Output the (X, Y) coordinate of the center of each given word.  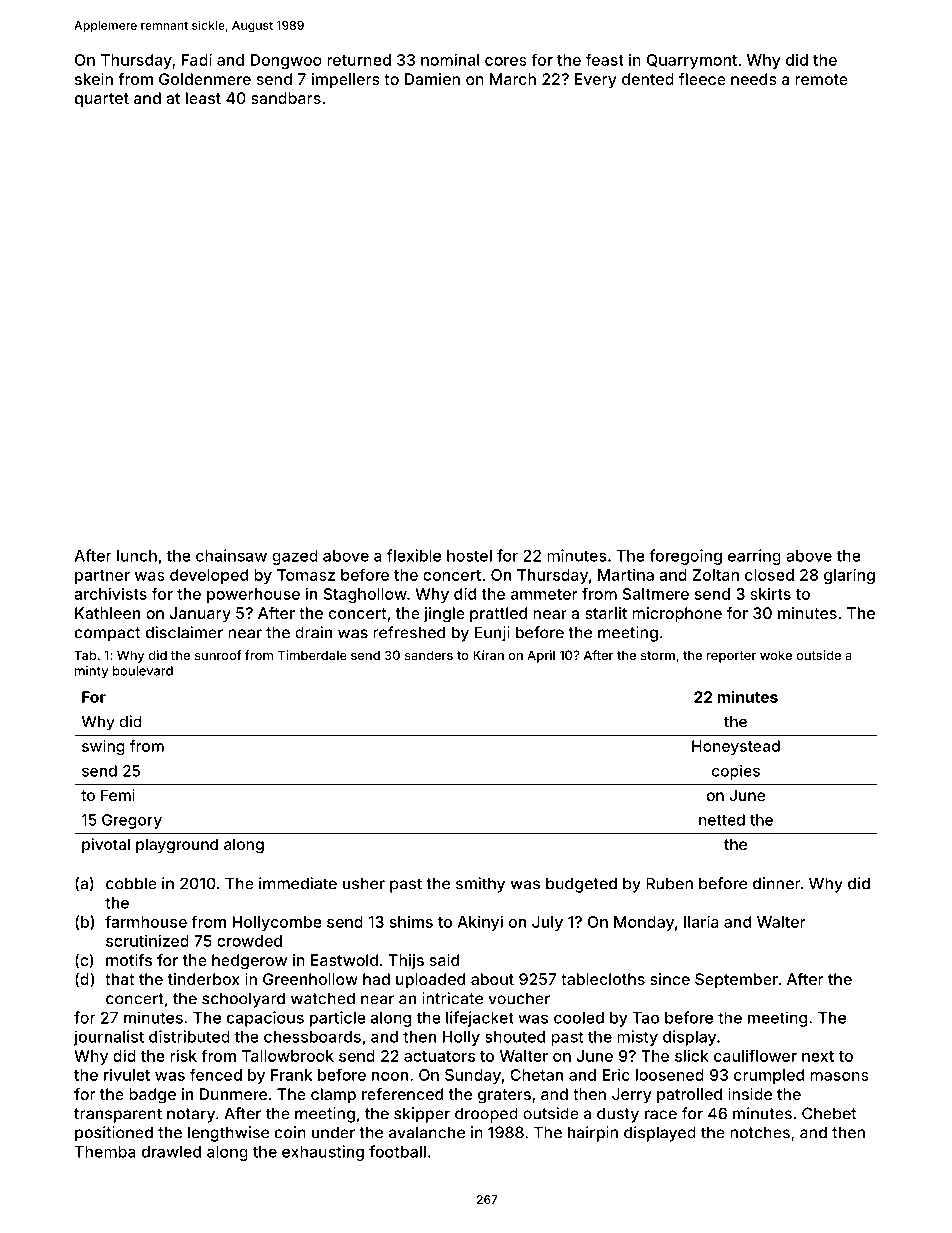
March (513, 79)
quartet (102, 100)
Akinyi (480, 923)
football (397, 1151)
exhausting (323, 1153)
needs (754, 79)
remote (821, 79)
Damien (432, 79)
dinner (777, 883)
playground (177, 846)
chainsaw (231, 555)
